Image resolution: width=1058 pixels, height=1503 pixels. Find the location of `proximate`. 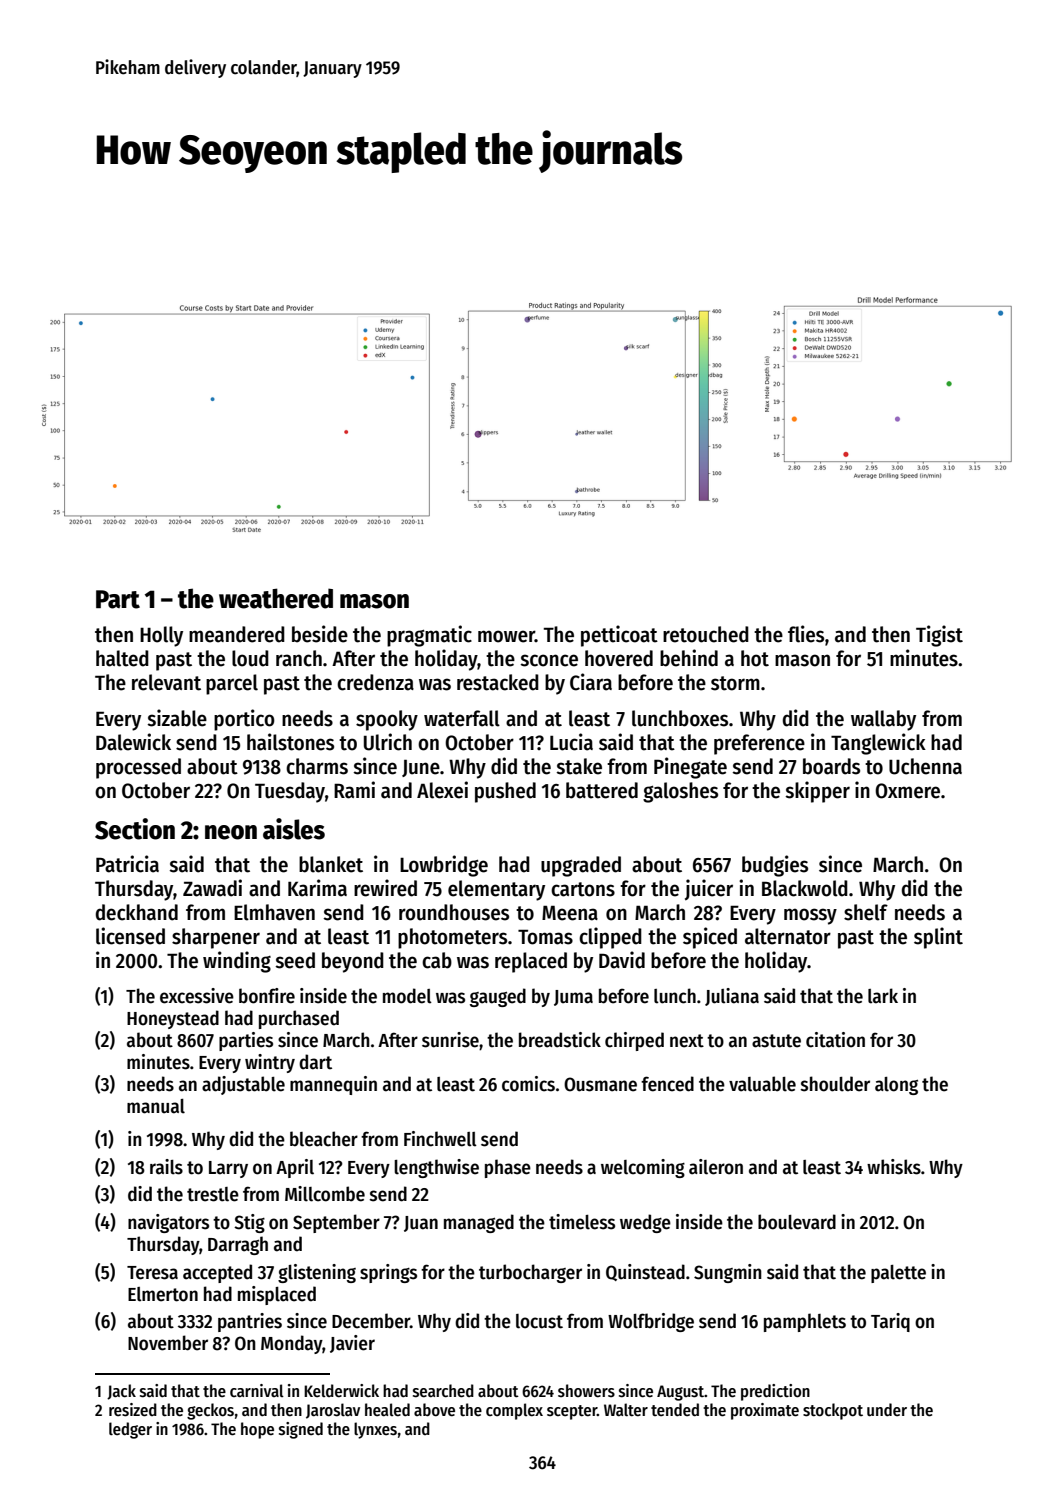

proximate is located at coordinates (765, 1411).
